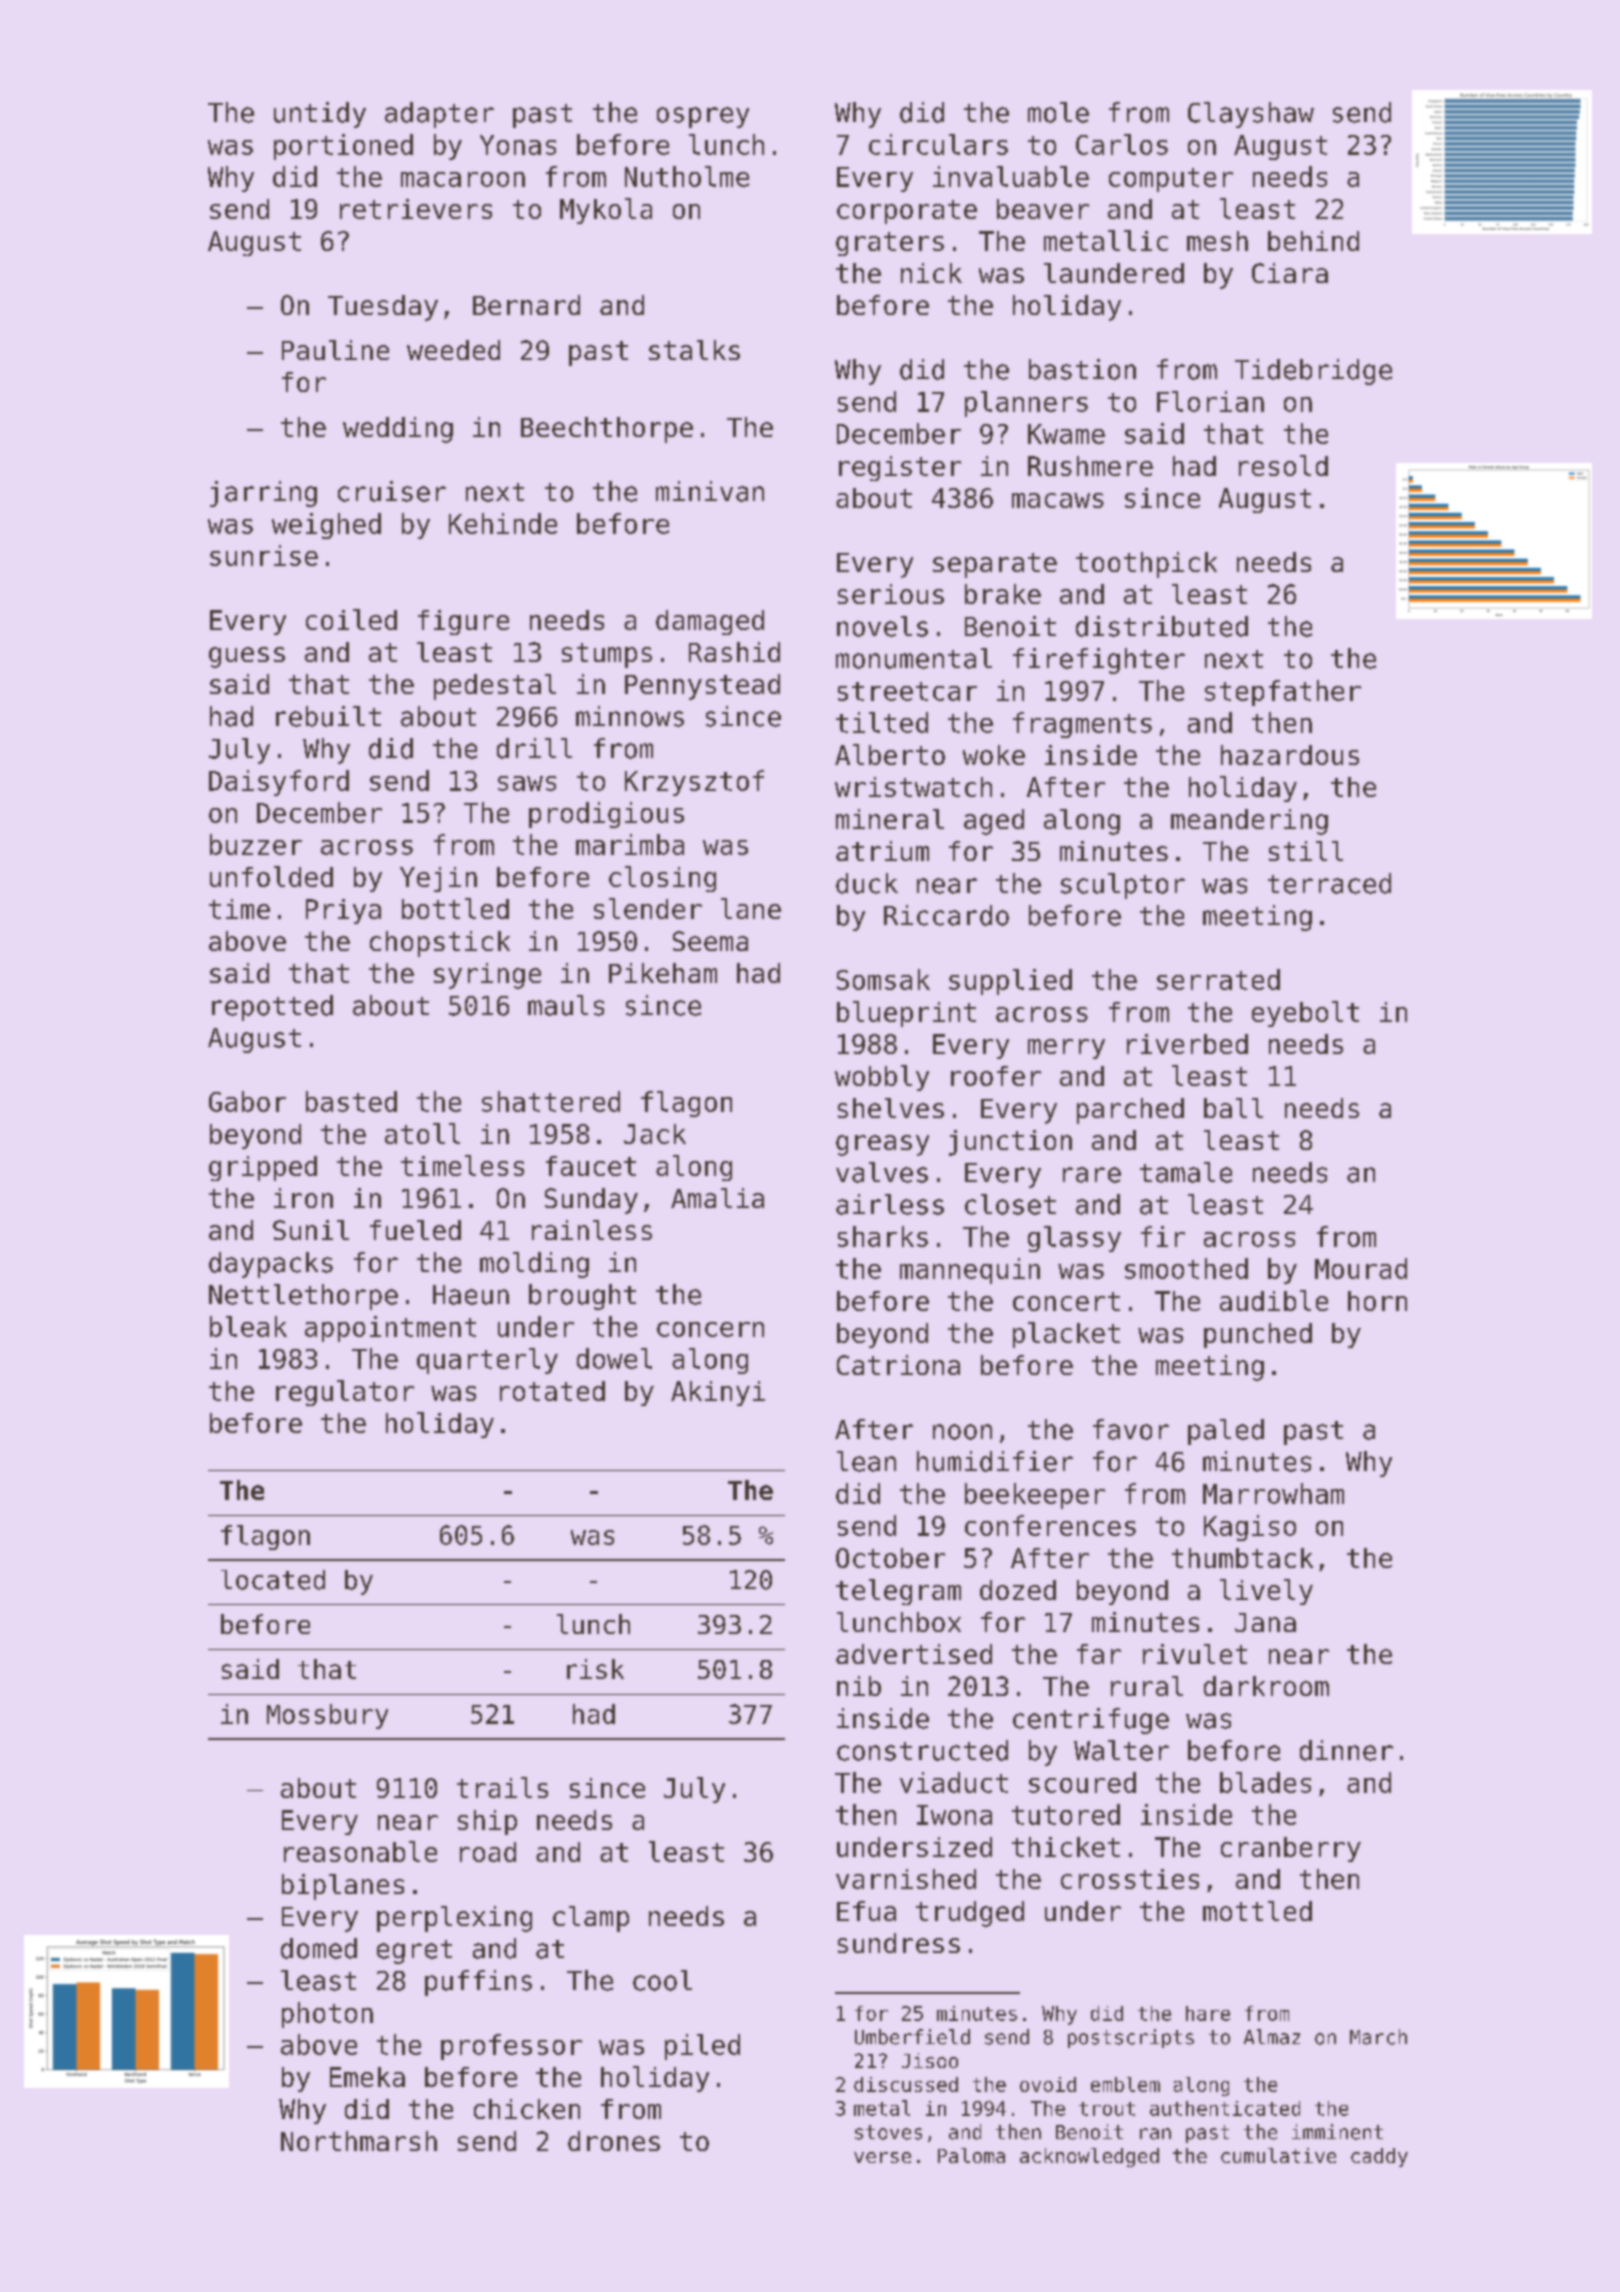 This screenshot has width=1620, height=2292. I want to click on mole, so click(1058, 112).
